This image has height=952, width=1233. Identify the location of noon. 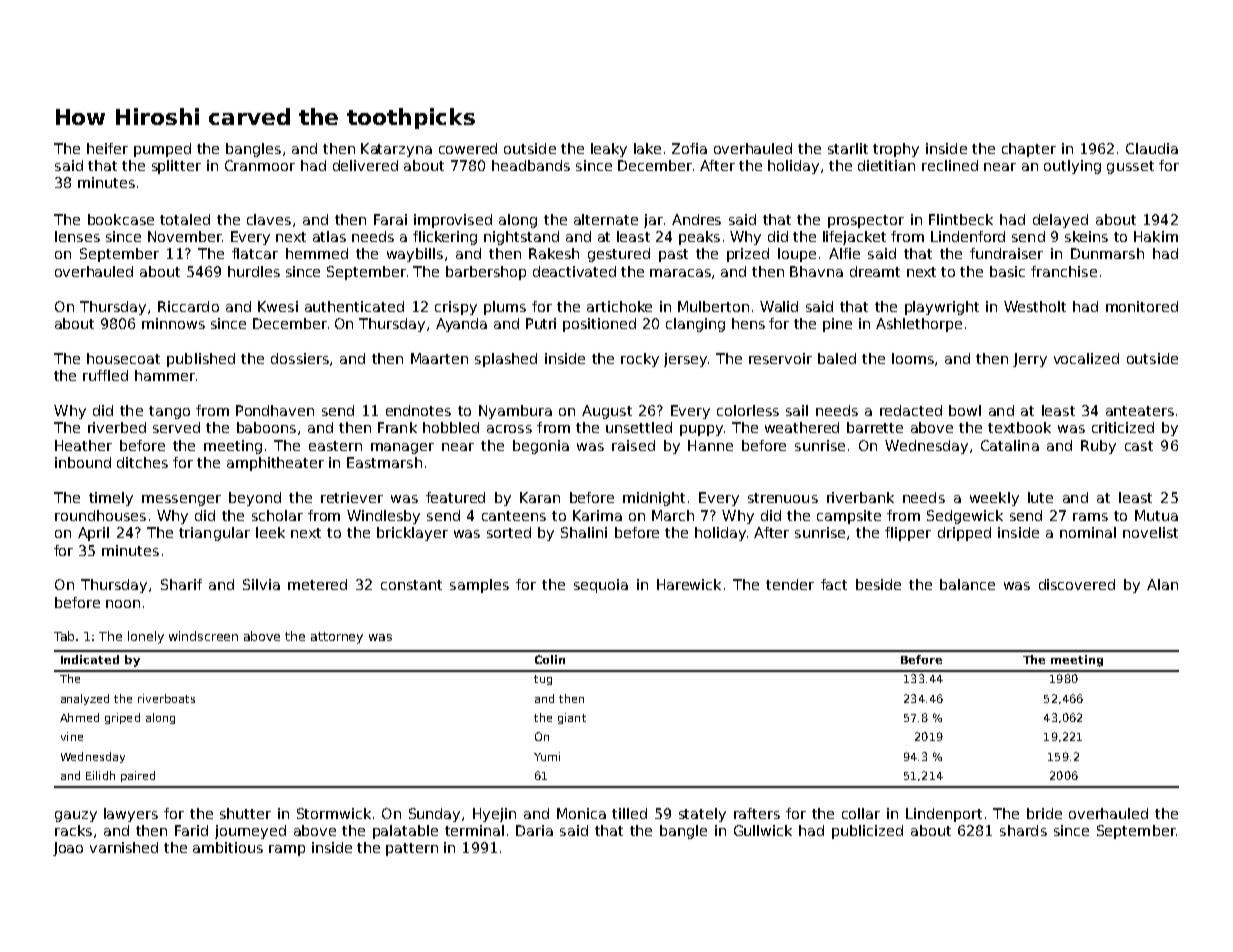
(123, 604).
